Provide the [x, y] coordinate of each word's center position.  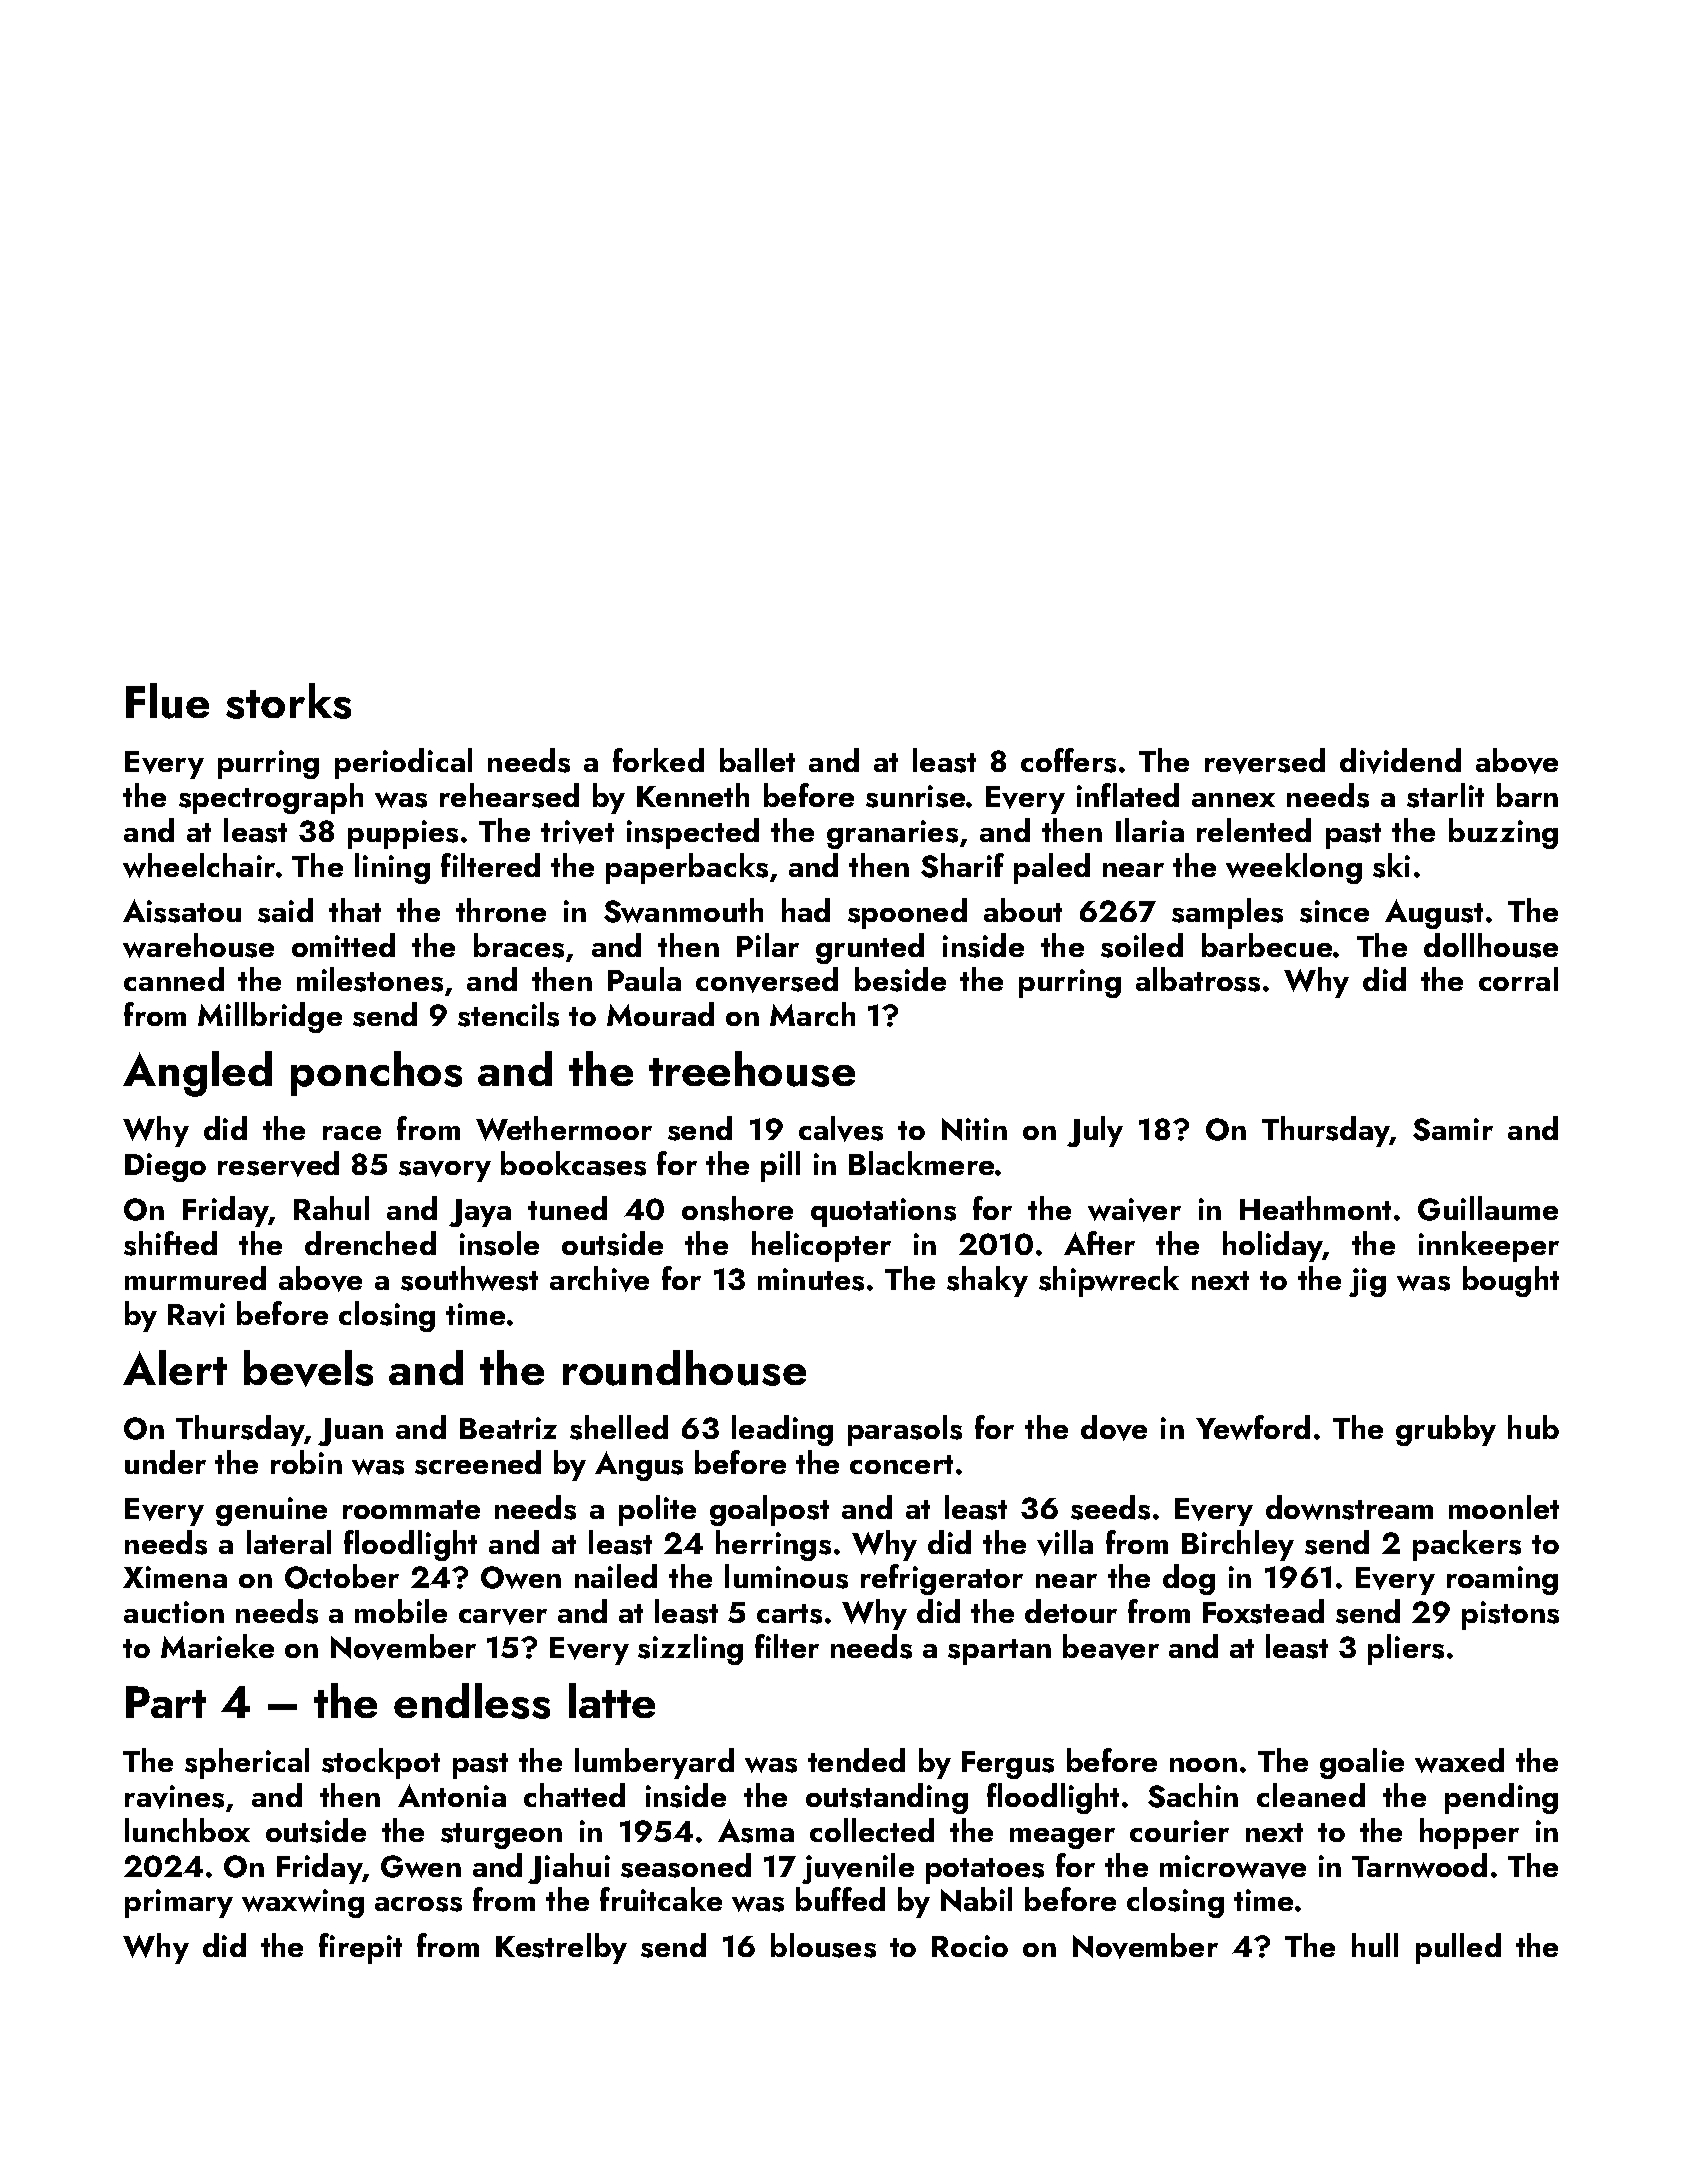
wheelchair [199, 865]
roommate [411, 1509]
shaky [987, 1281]
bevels [308, 1368]
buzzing [1503, 833]
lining [392, 868]
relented [1254, 830]
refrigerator [942, 1579]
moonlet [1504, 1507]
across [418, 1904]
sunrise [915, 796]
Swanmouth [683, 910]
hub [1533, 1427]
